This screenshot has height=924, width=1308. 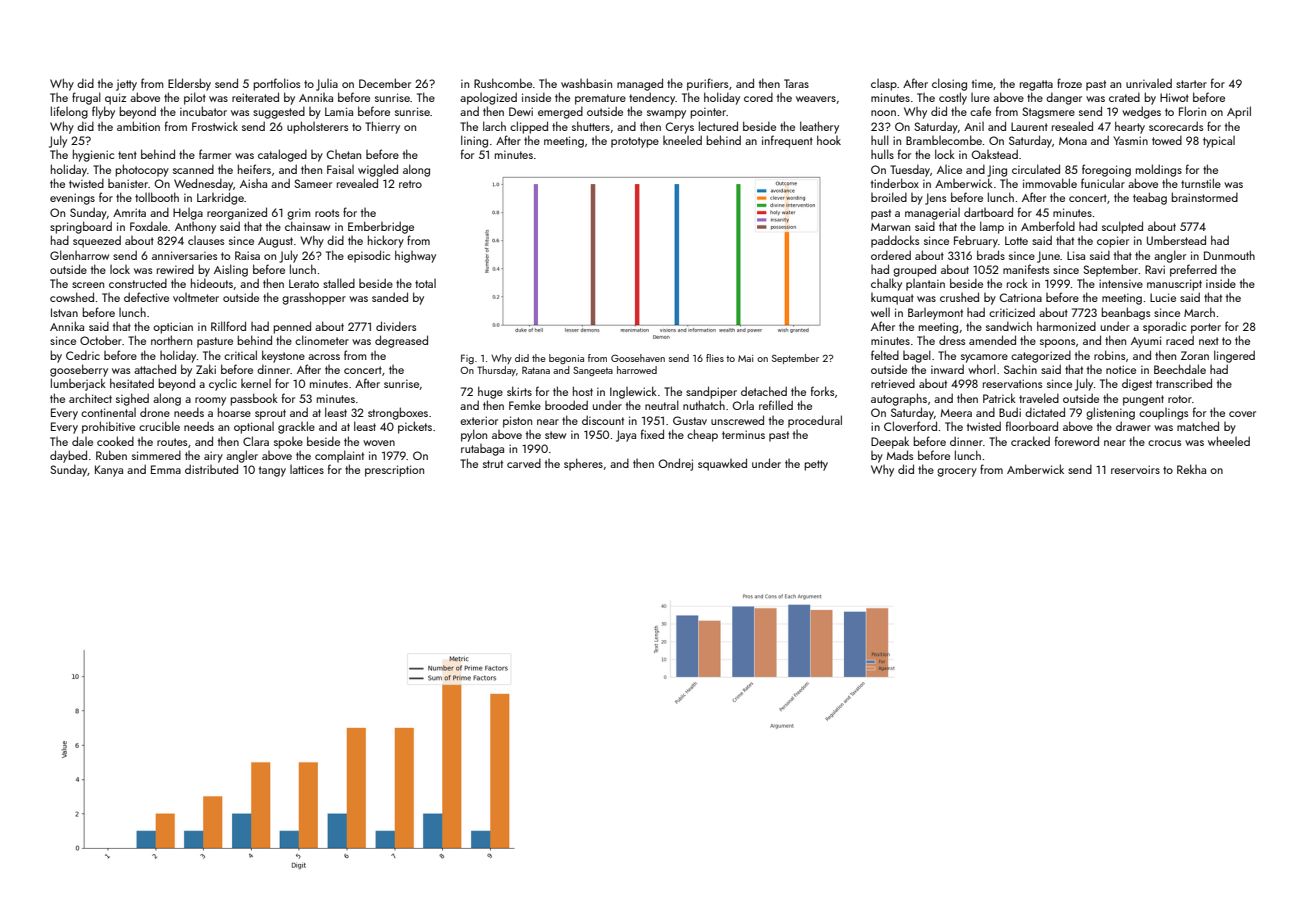 What do you see at coordinates (1032, 426) in the screenshot?
I see `floorboard` at bounding box center [1032, 426].
